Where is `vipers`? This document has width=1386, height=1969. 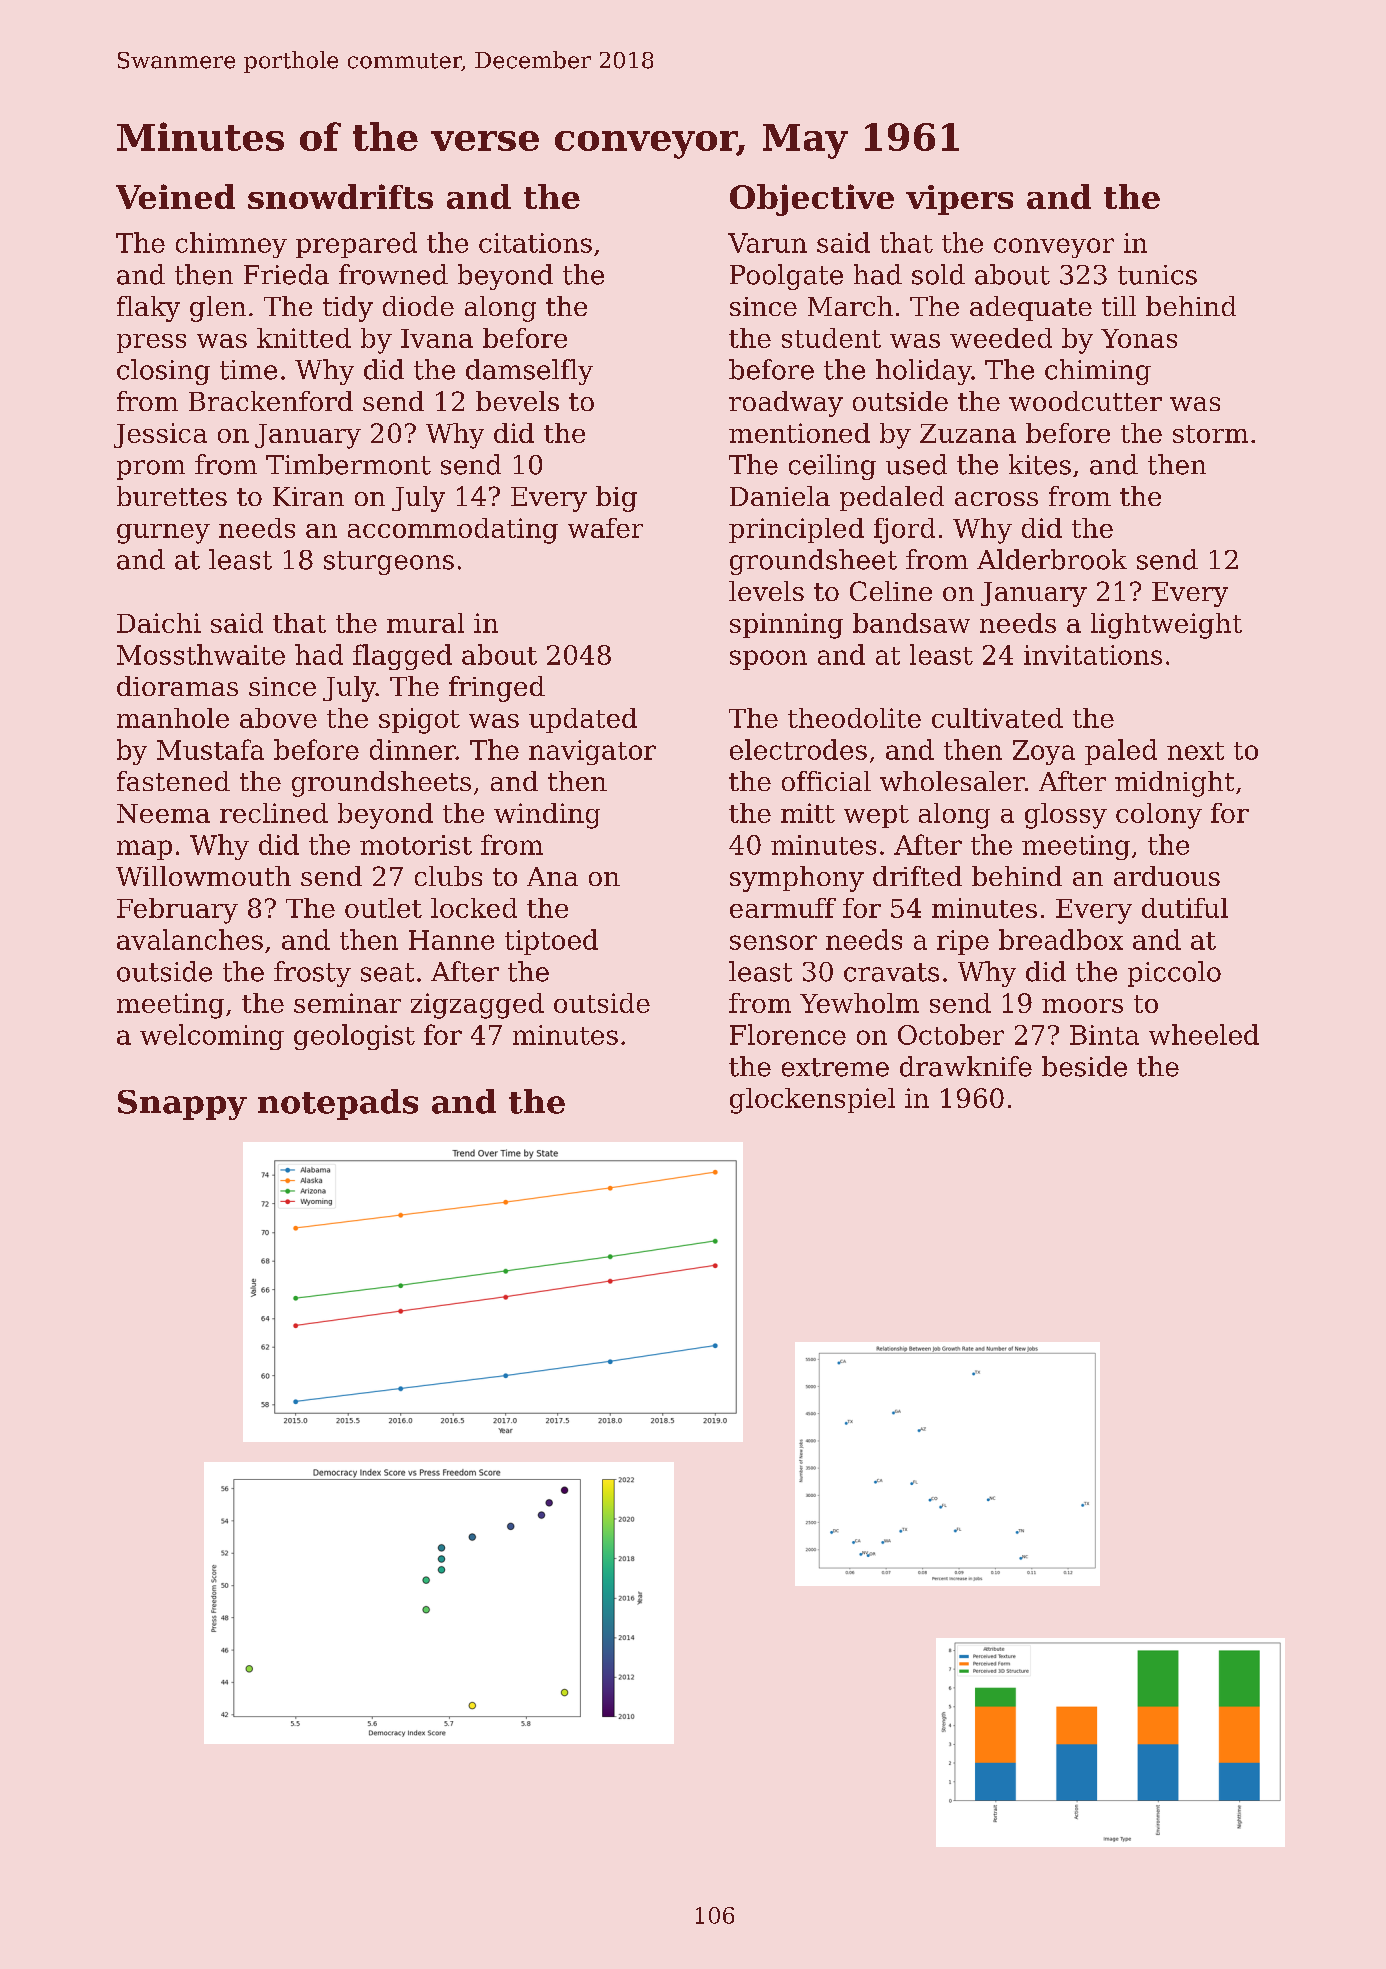
vipers is located at coordinates (959, 200).
